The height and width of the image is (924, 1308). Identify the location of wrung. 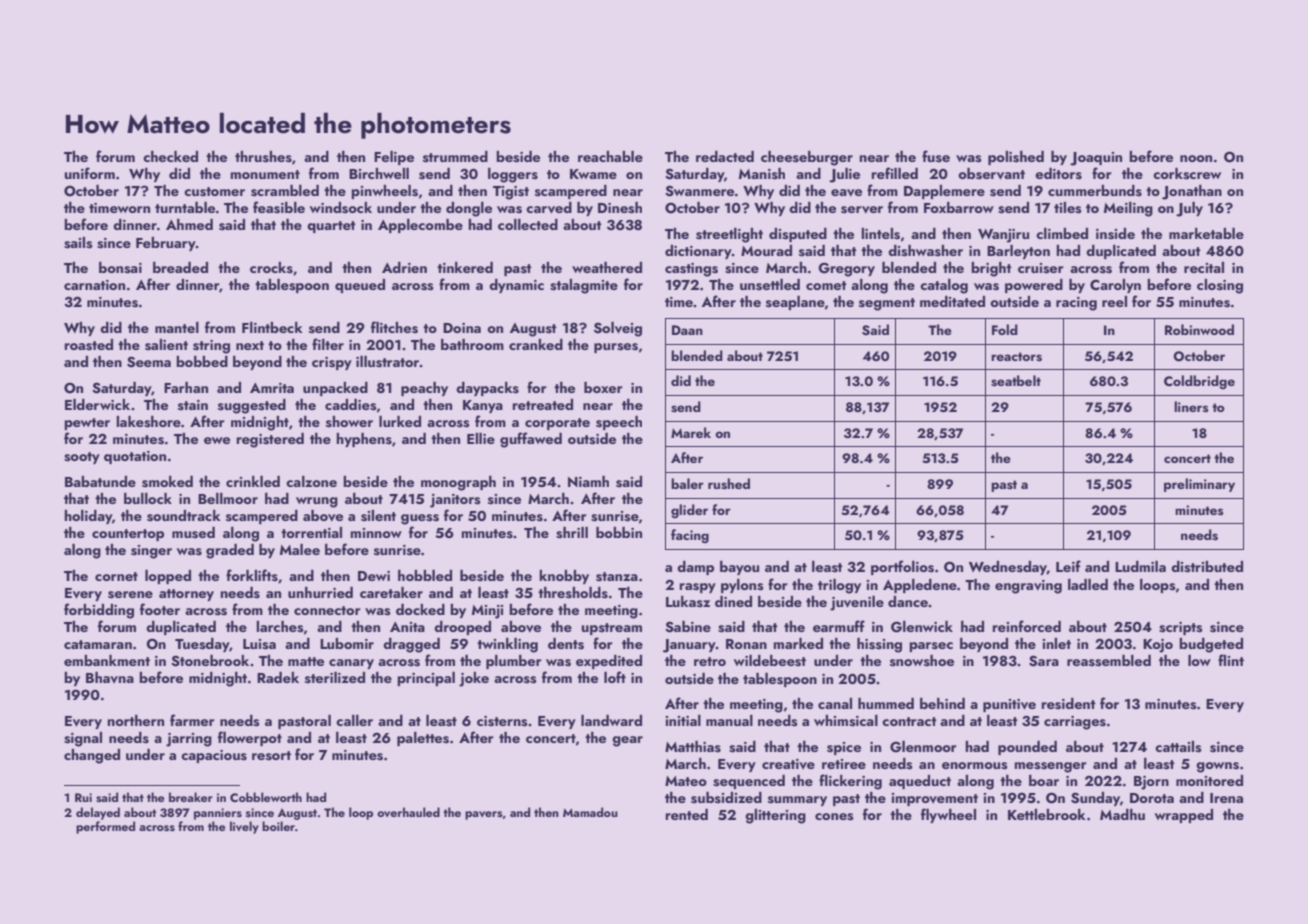
(317, 502).
